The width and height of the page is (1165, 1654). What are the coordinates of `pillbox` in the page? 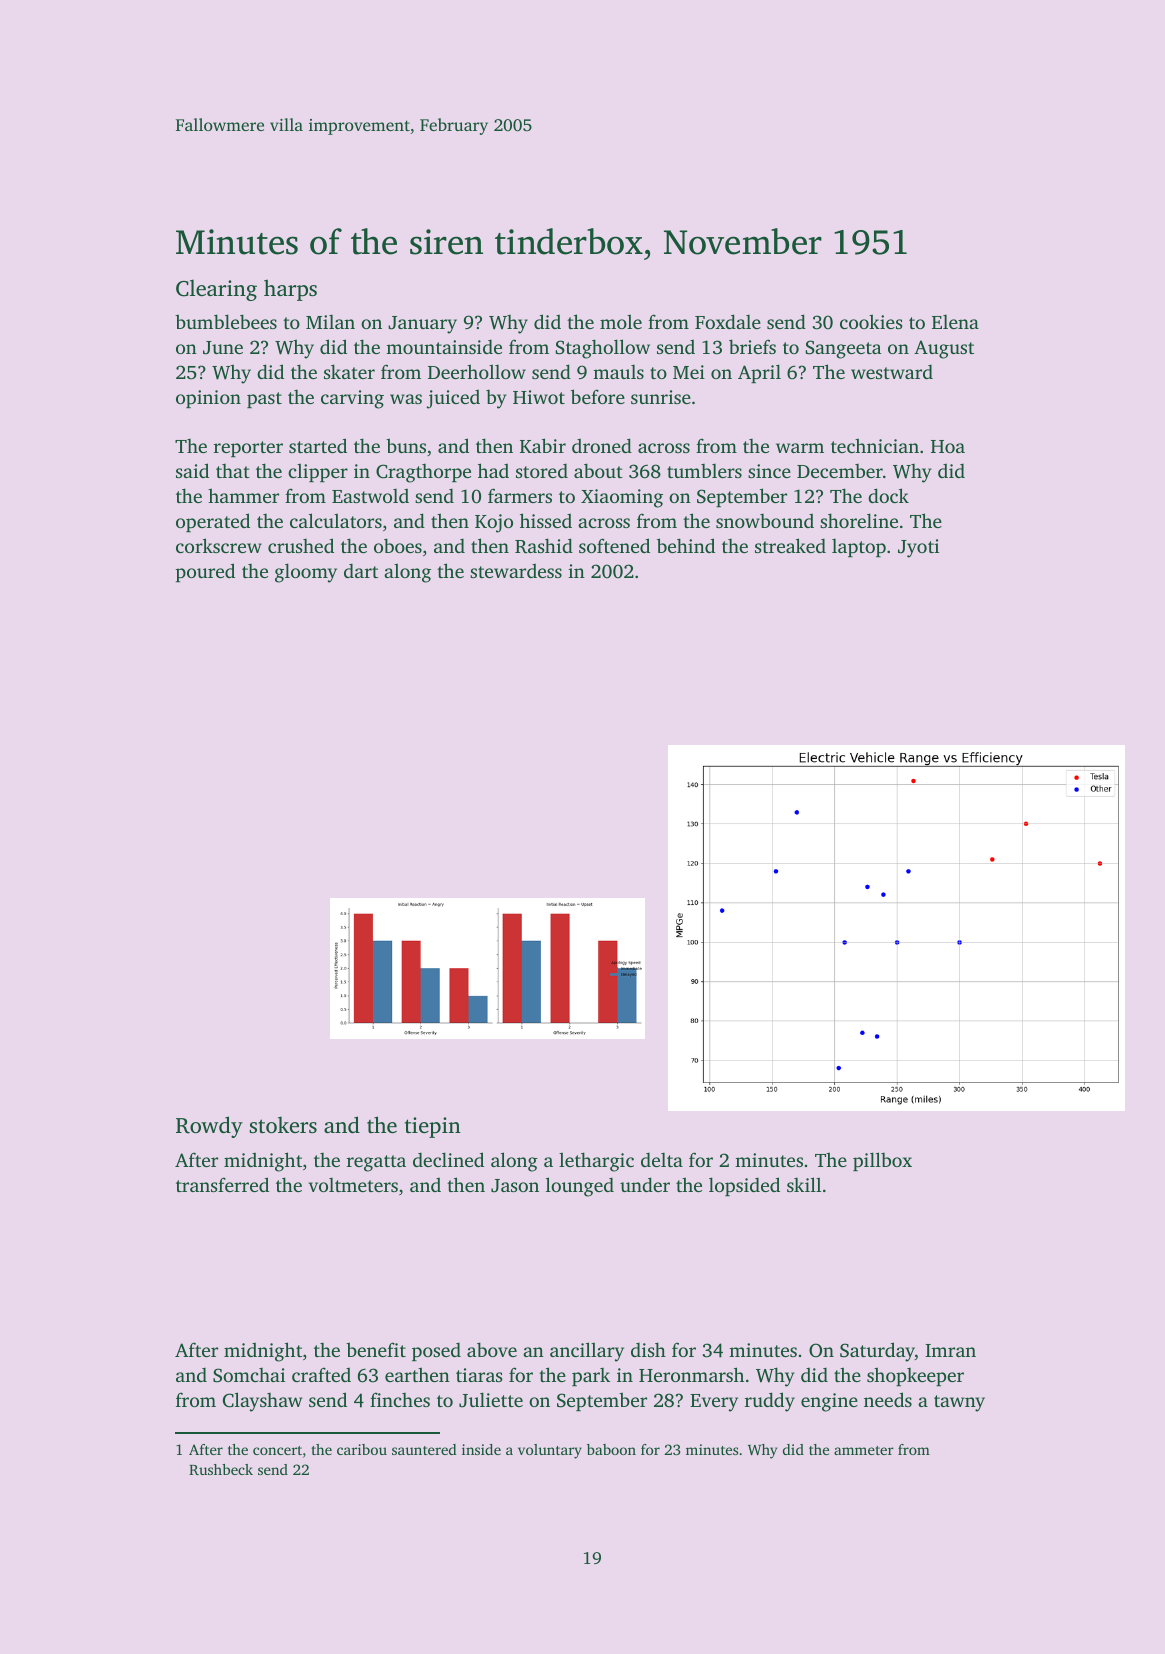 It's located at (882, 1161).
